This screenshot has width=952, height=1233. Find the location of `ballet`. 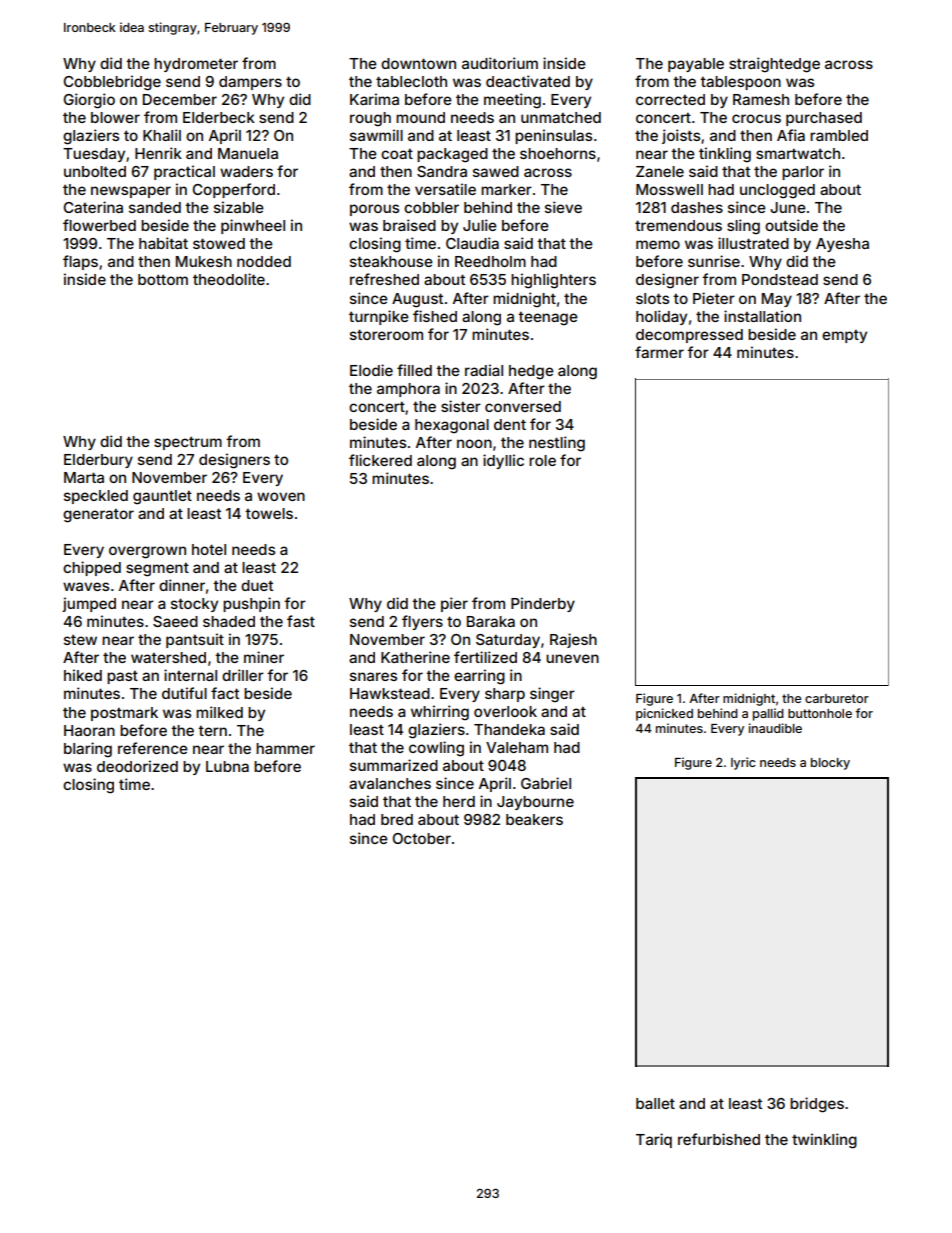

ballet is located at coordinates (655, 1103).
